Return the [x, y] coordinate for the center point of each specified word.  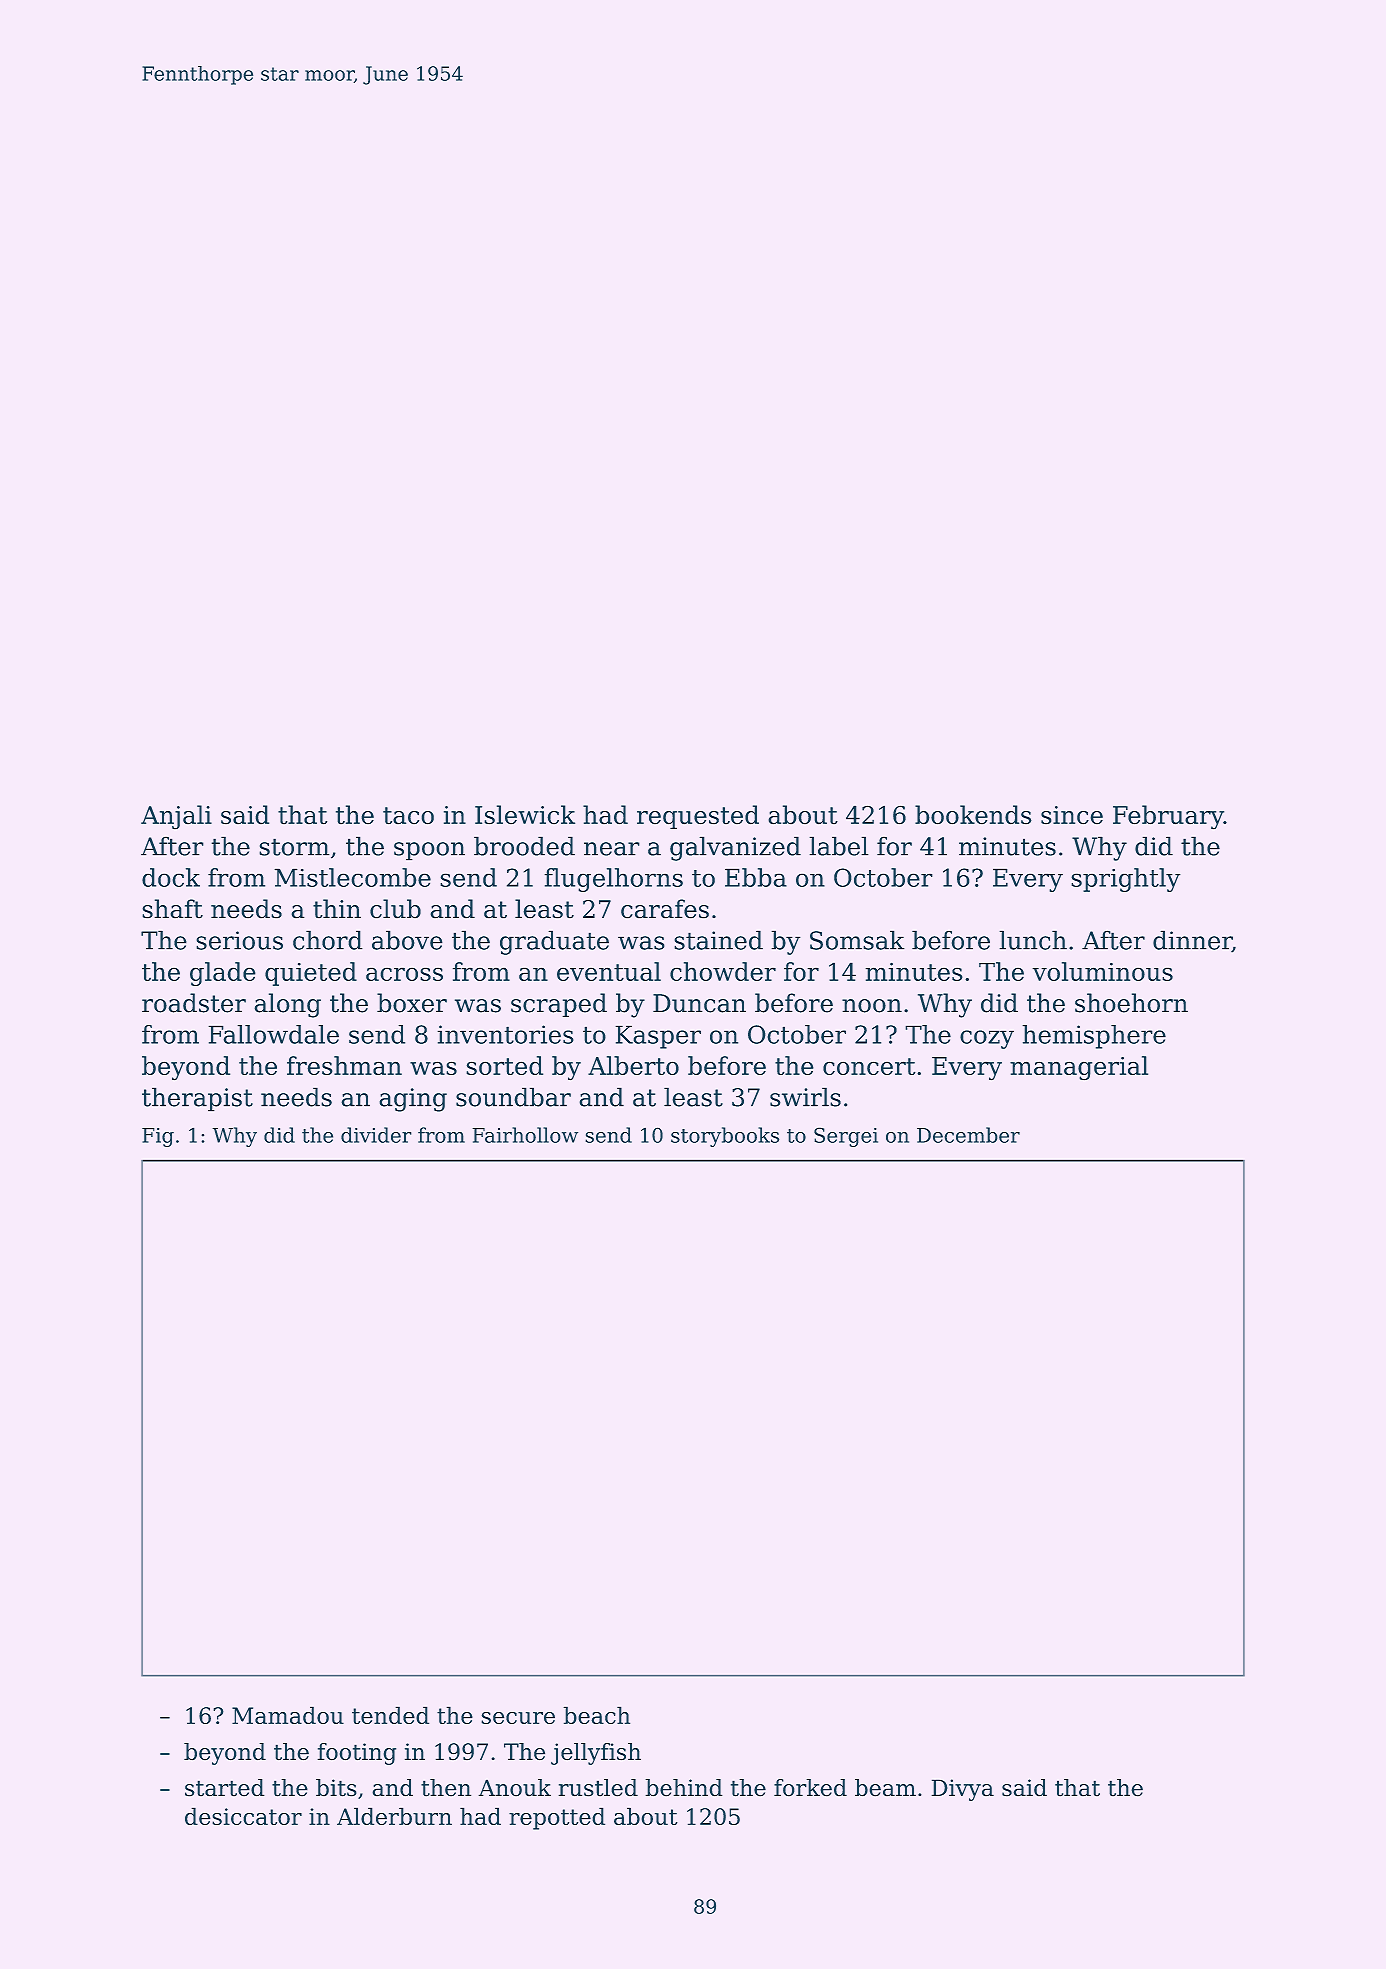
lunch [1033, 940]
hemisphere [1094, 1037]
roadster [194, 1003]
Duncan [699, 1003]
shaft [172, 909]
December [968, 1135]
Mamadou [288, 1715]
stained [718, 940]
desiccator [243, 1816]
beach [596, 1715]
